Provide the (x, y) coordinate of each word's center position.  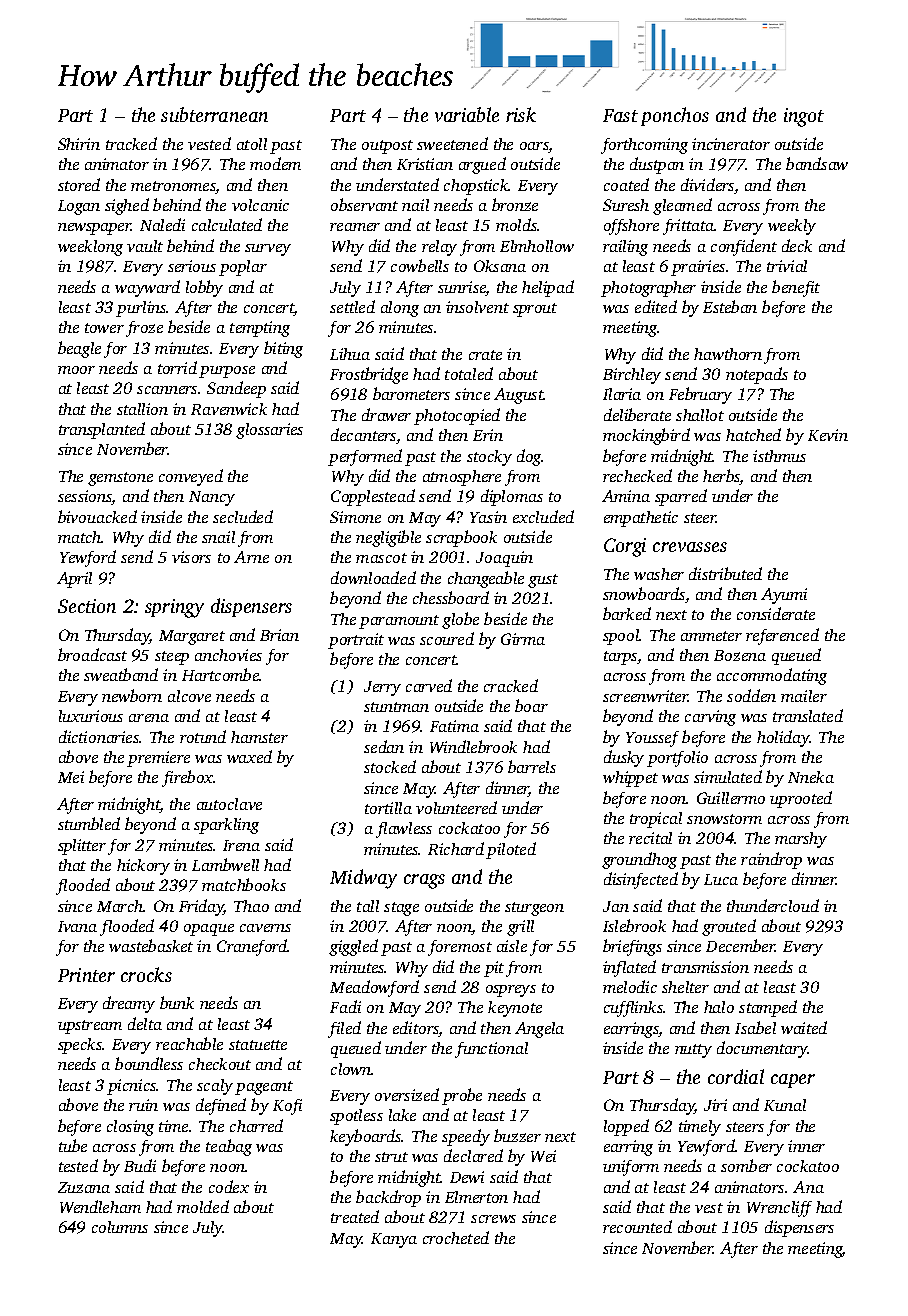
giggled (353, 947)
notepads (757, 375)
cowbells (420, 265)
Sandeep (236, 389)
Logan (79, 207)
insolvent (477, 307)
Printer (86, 975)
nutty (693, 1051)
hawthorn (728, 354)
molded (203, 1206)
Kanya (394, 1240)
